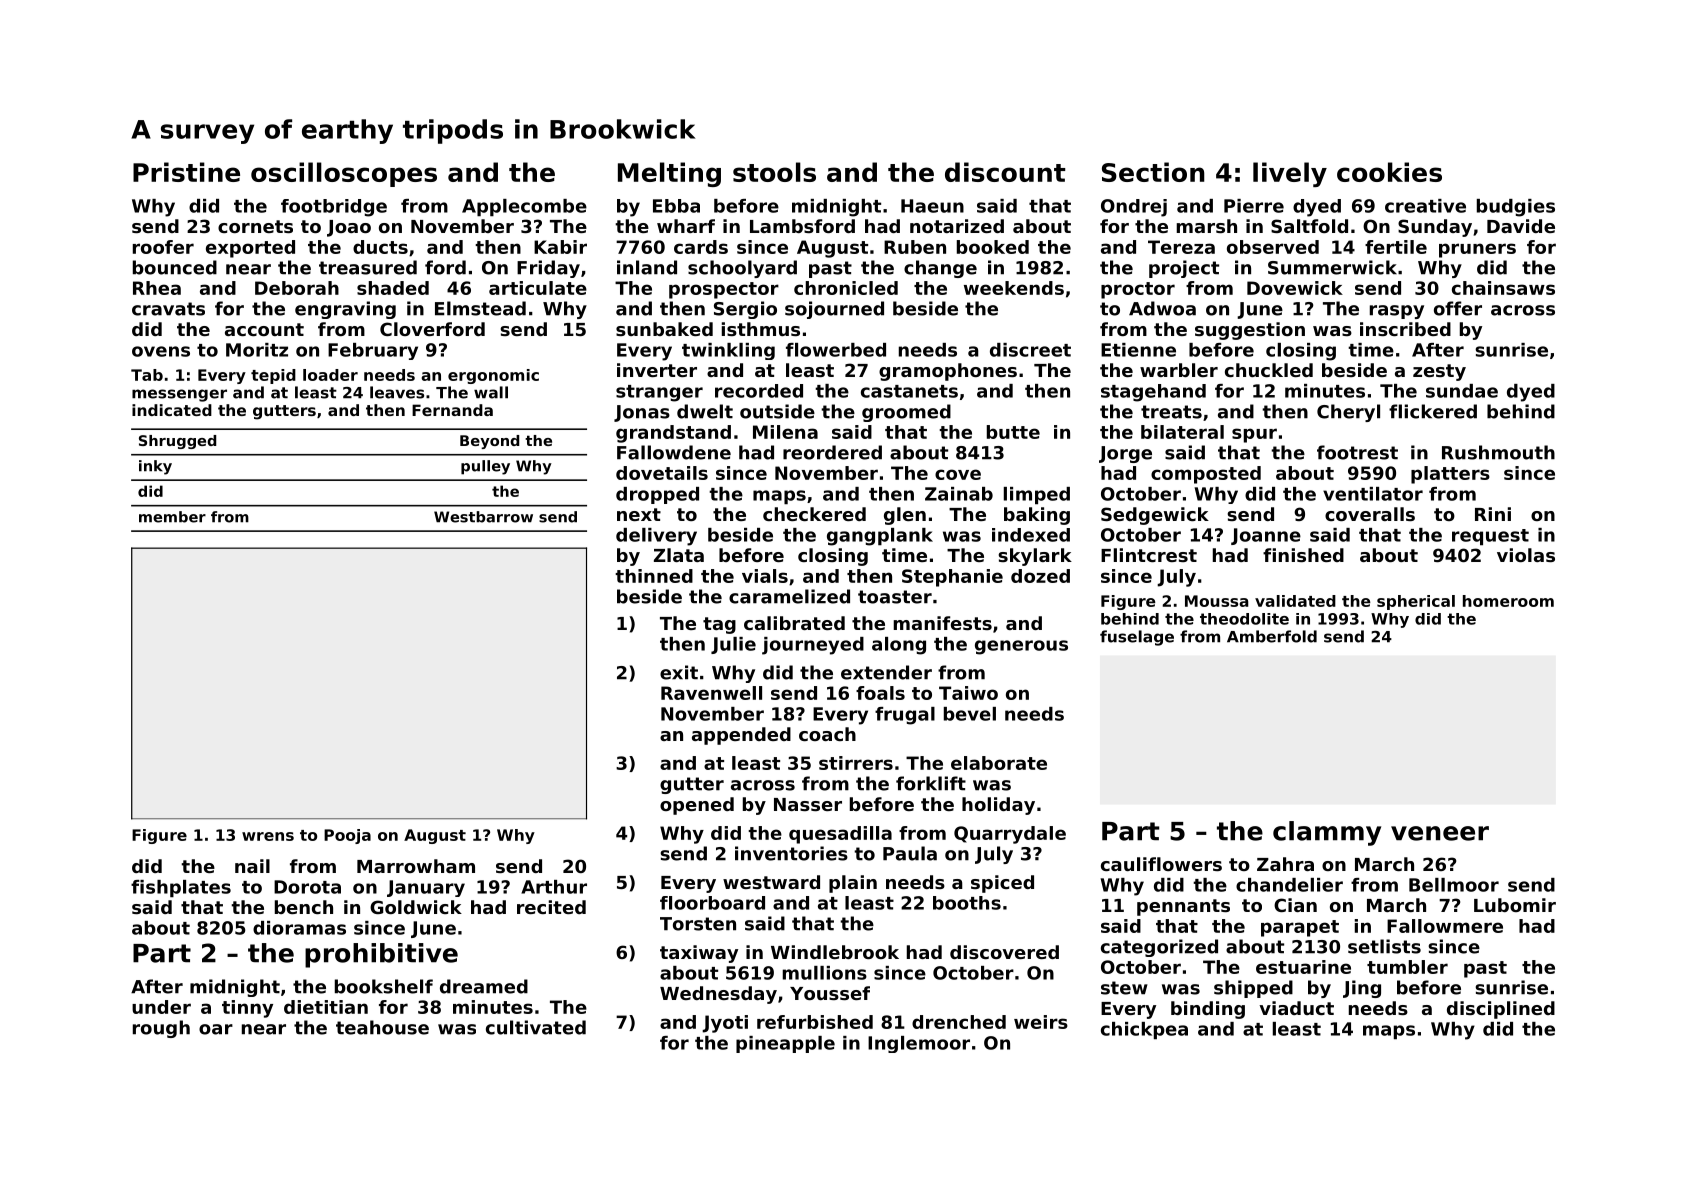 Image resolution: width=1687 pixels, height=1193 pixels. I want to click on Amberfold, so click(1272, 636).
